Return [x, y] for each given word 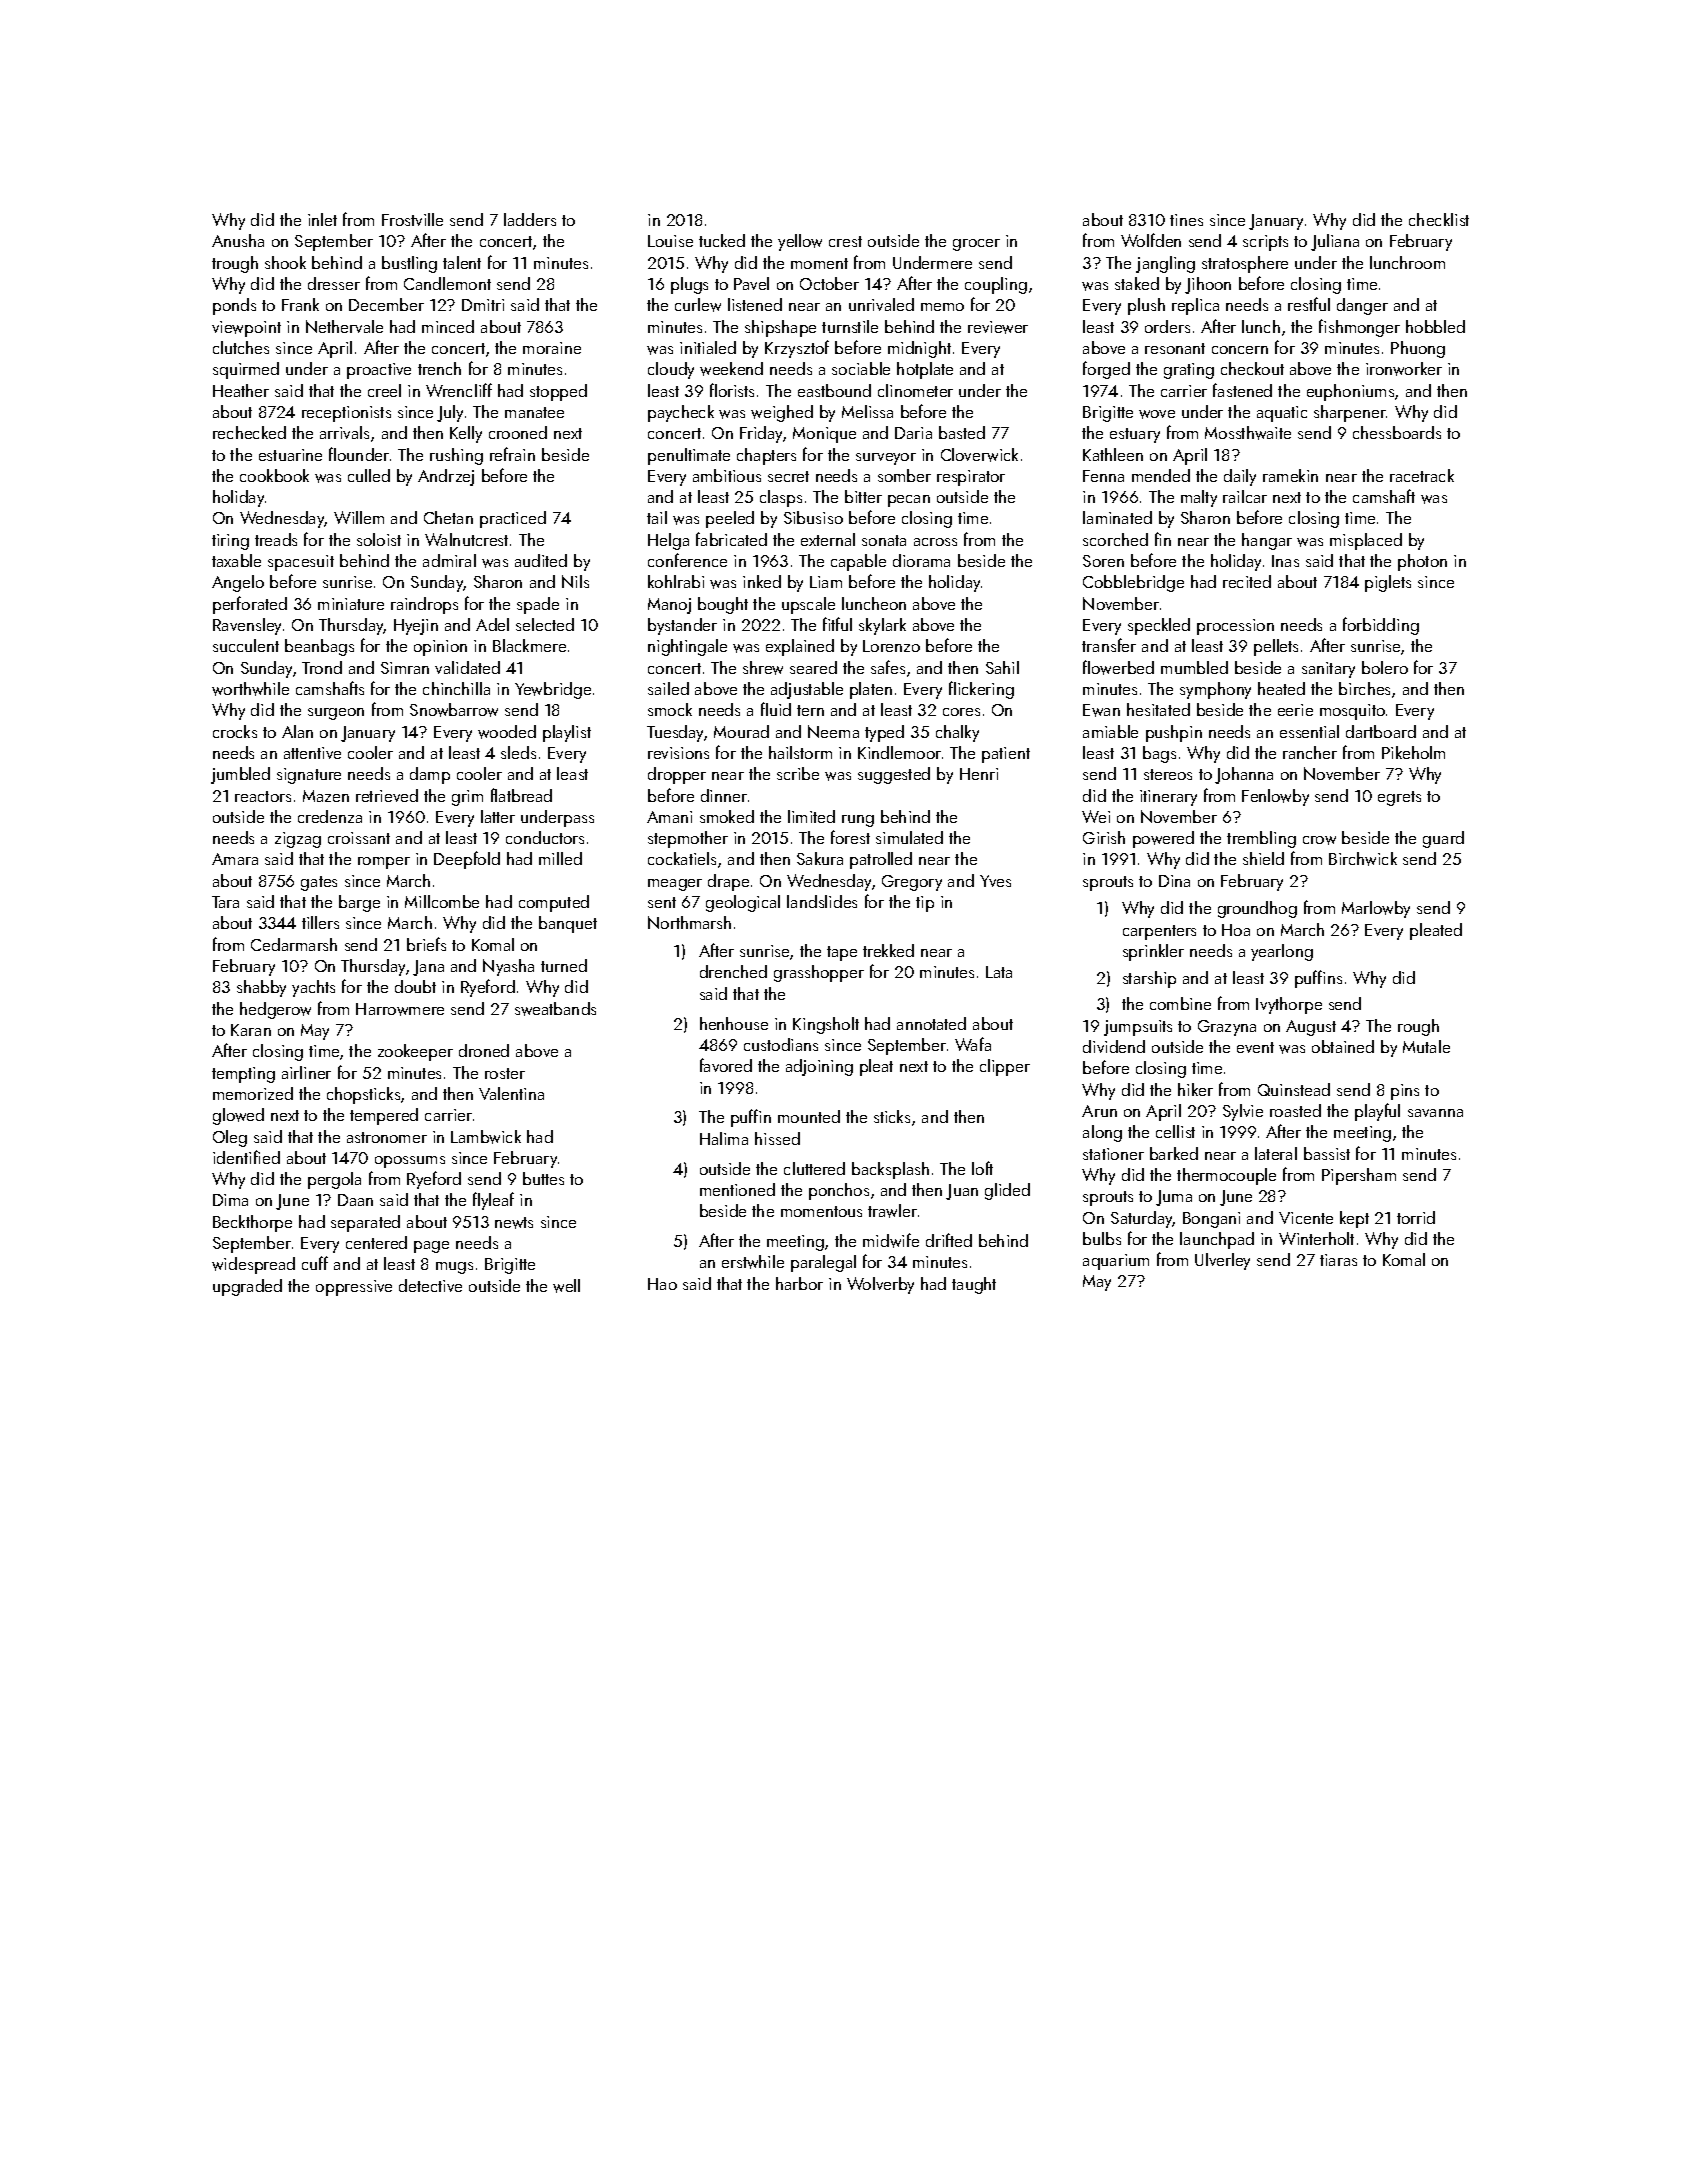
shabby [261, 988]
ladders [530, 219]
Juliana [1335, 242]
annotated [931, 1023]
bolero [1385, 667]
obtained [1343, 1046]
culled [369, 475]
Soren [1103, 561]
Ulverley [1222, 1261]
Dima [230, 1200]
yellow [800, 242]
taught [974, 1285]
